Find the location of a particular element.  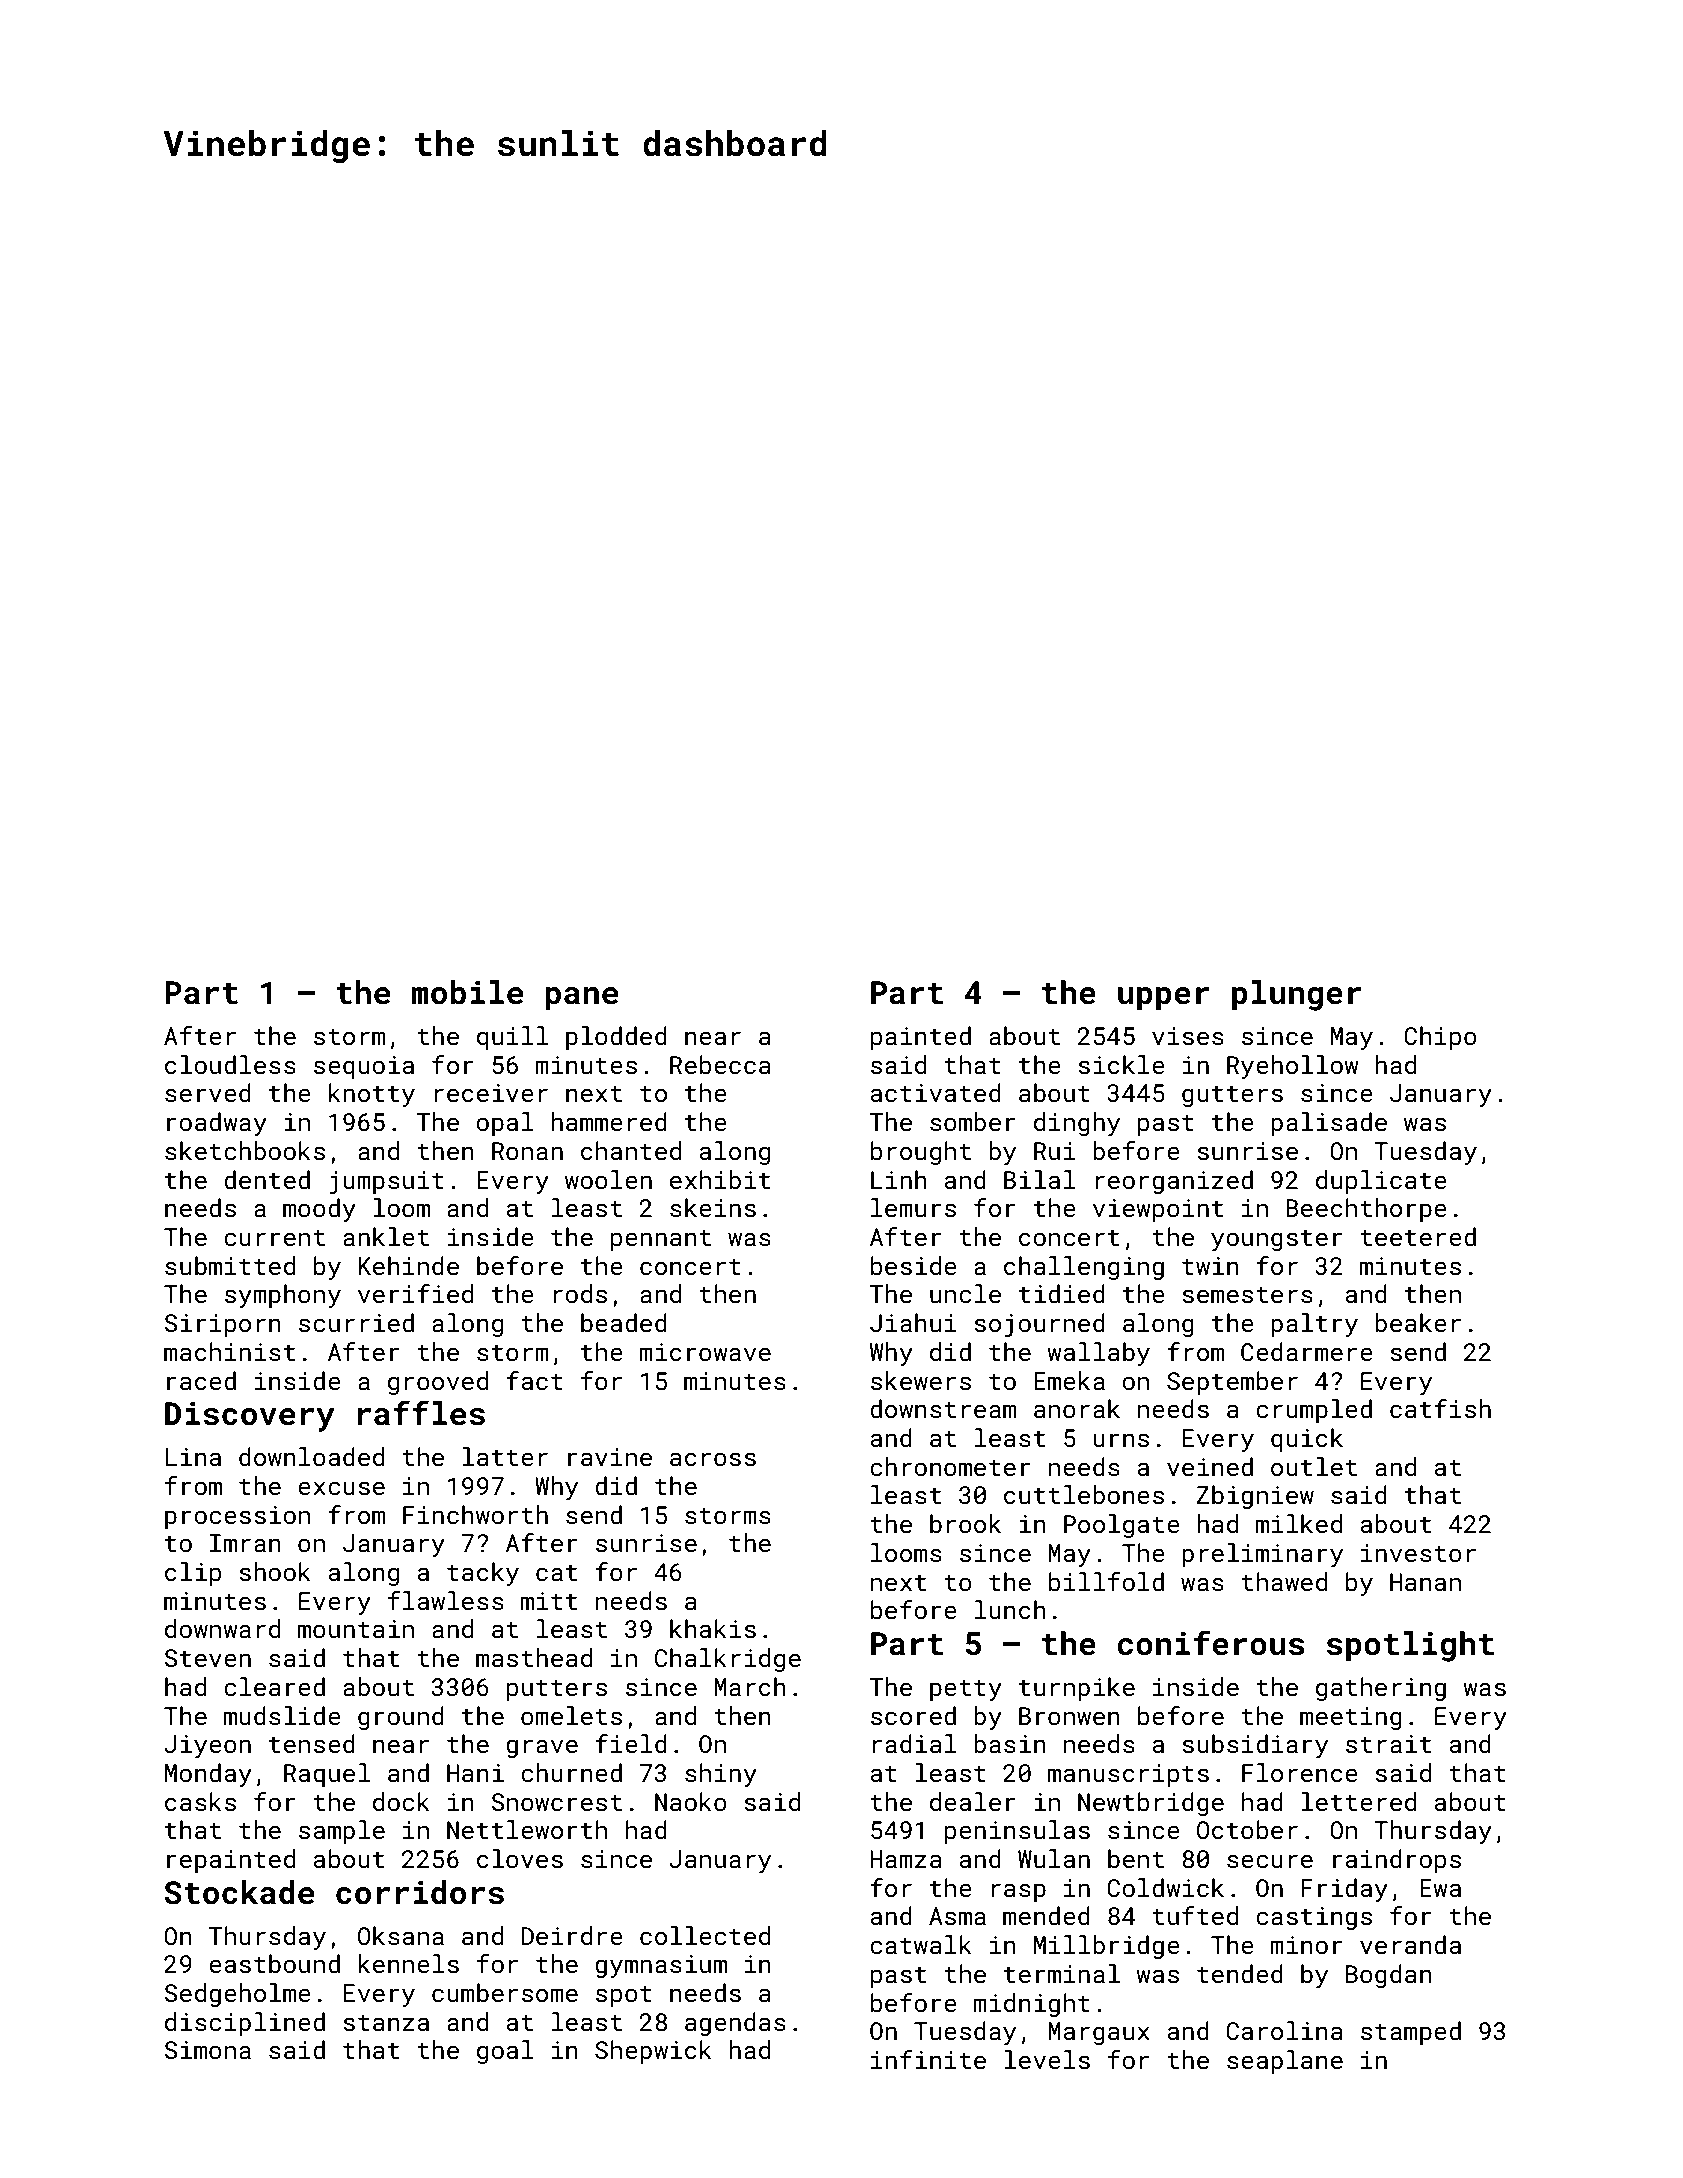

billfold is located at coordinates (1106, 1581).
